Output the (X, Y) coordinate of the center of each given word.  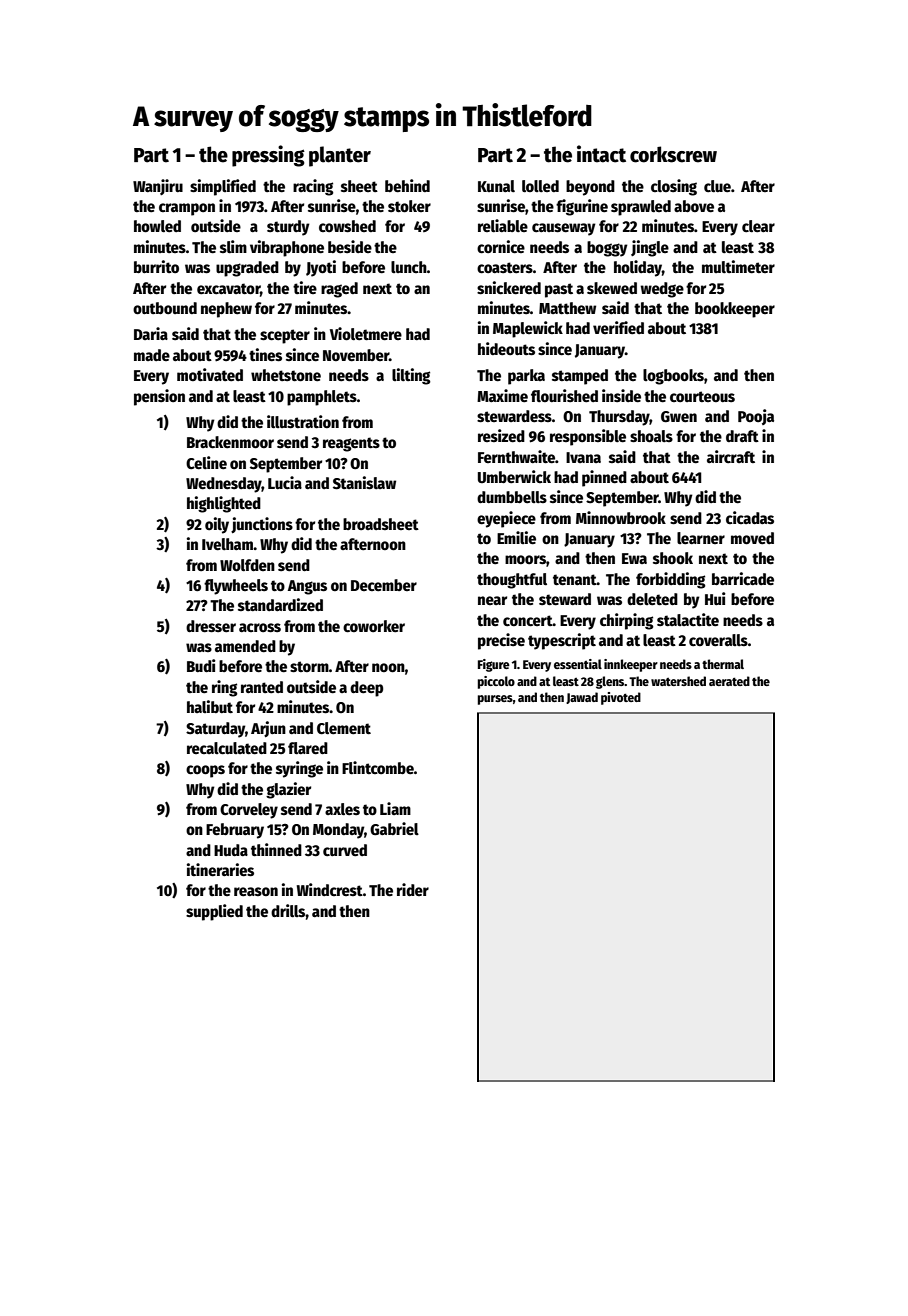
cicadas (750, 517)
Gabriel (394, 829)
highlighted (224, 504)
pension (159, 397)
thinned (276, 850)
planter (340, 156)
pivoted (621, 698)
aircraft (731, 456)
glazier (288, 790)
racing (313, 187)
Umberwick (514, 477)
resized (501, 436)
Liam (395, 808)
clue (717, 186)
